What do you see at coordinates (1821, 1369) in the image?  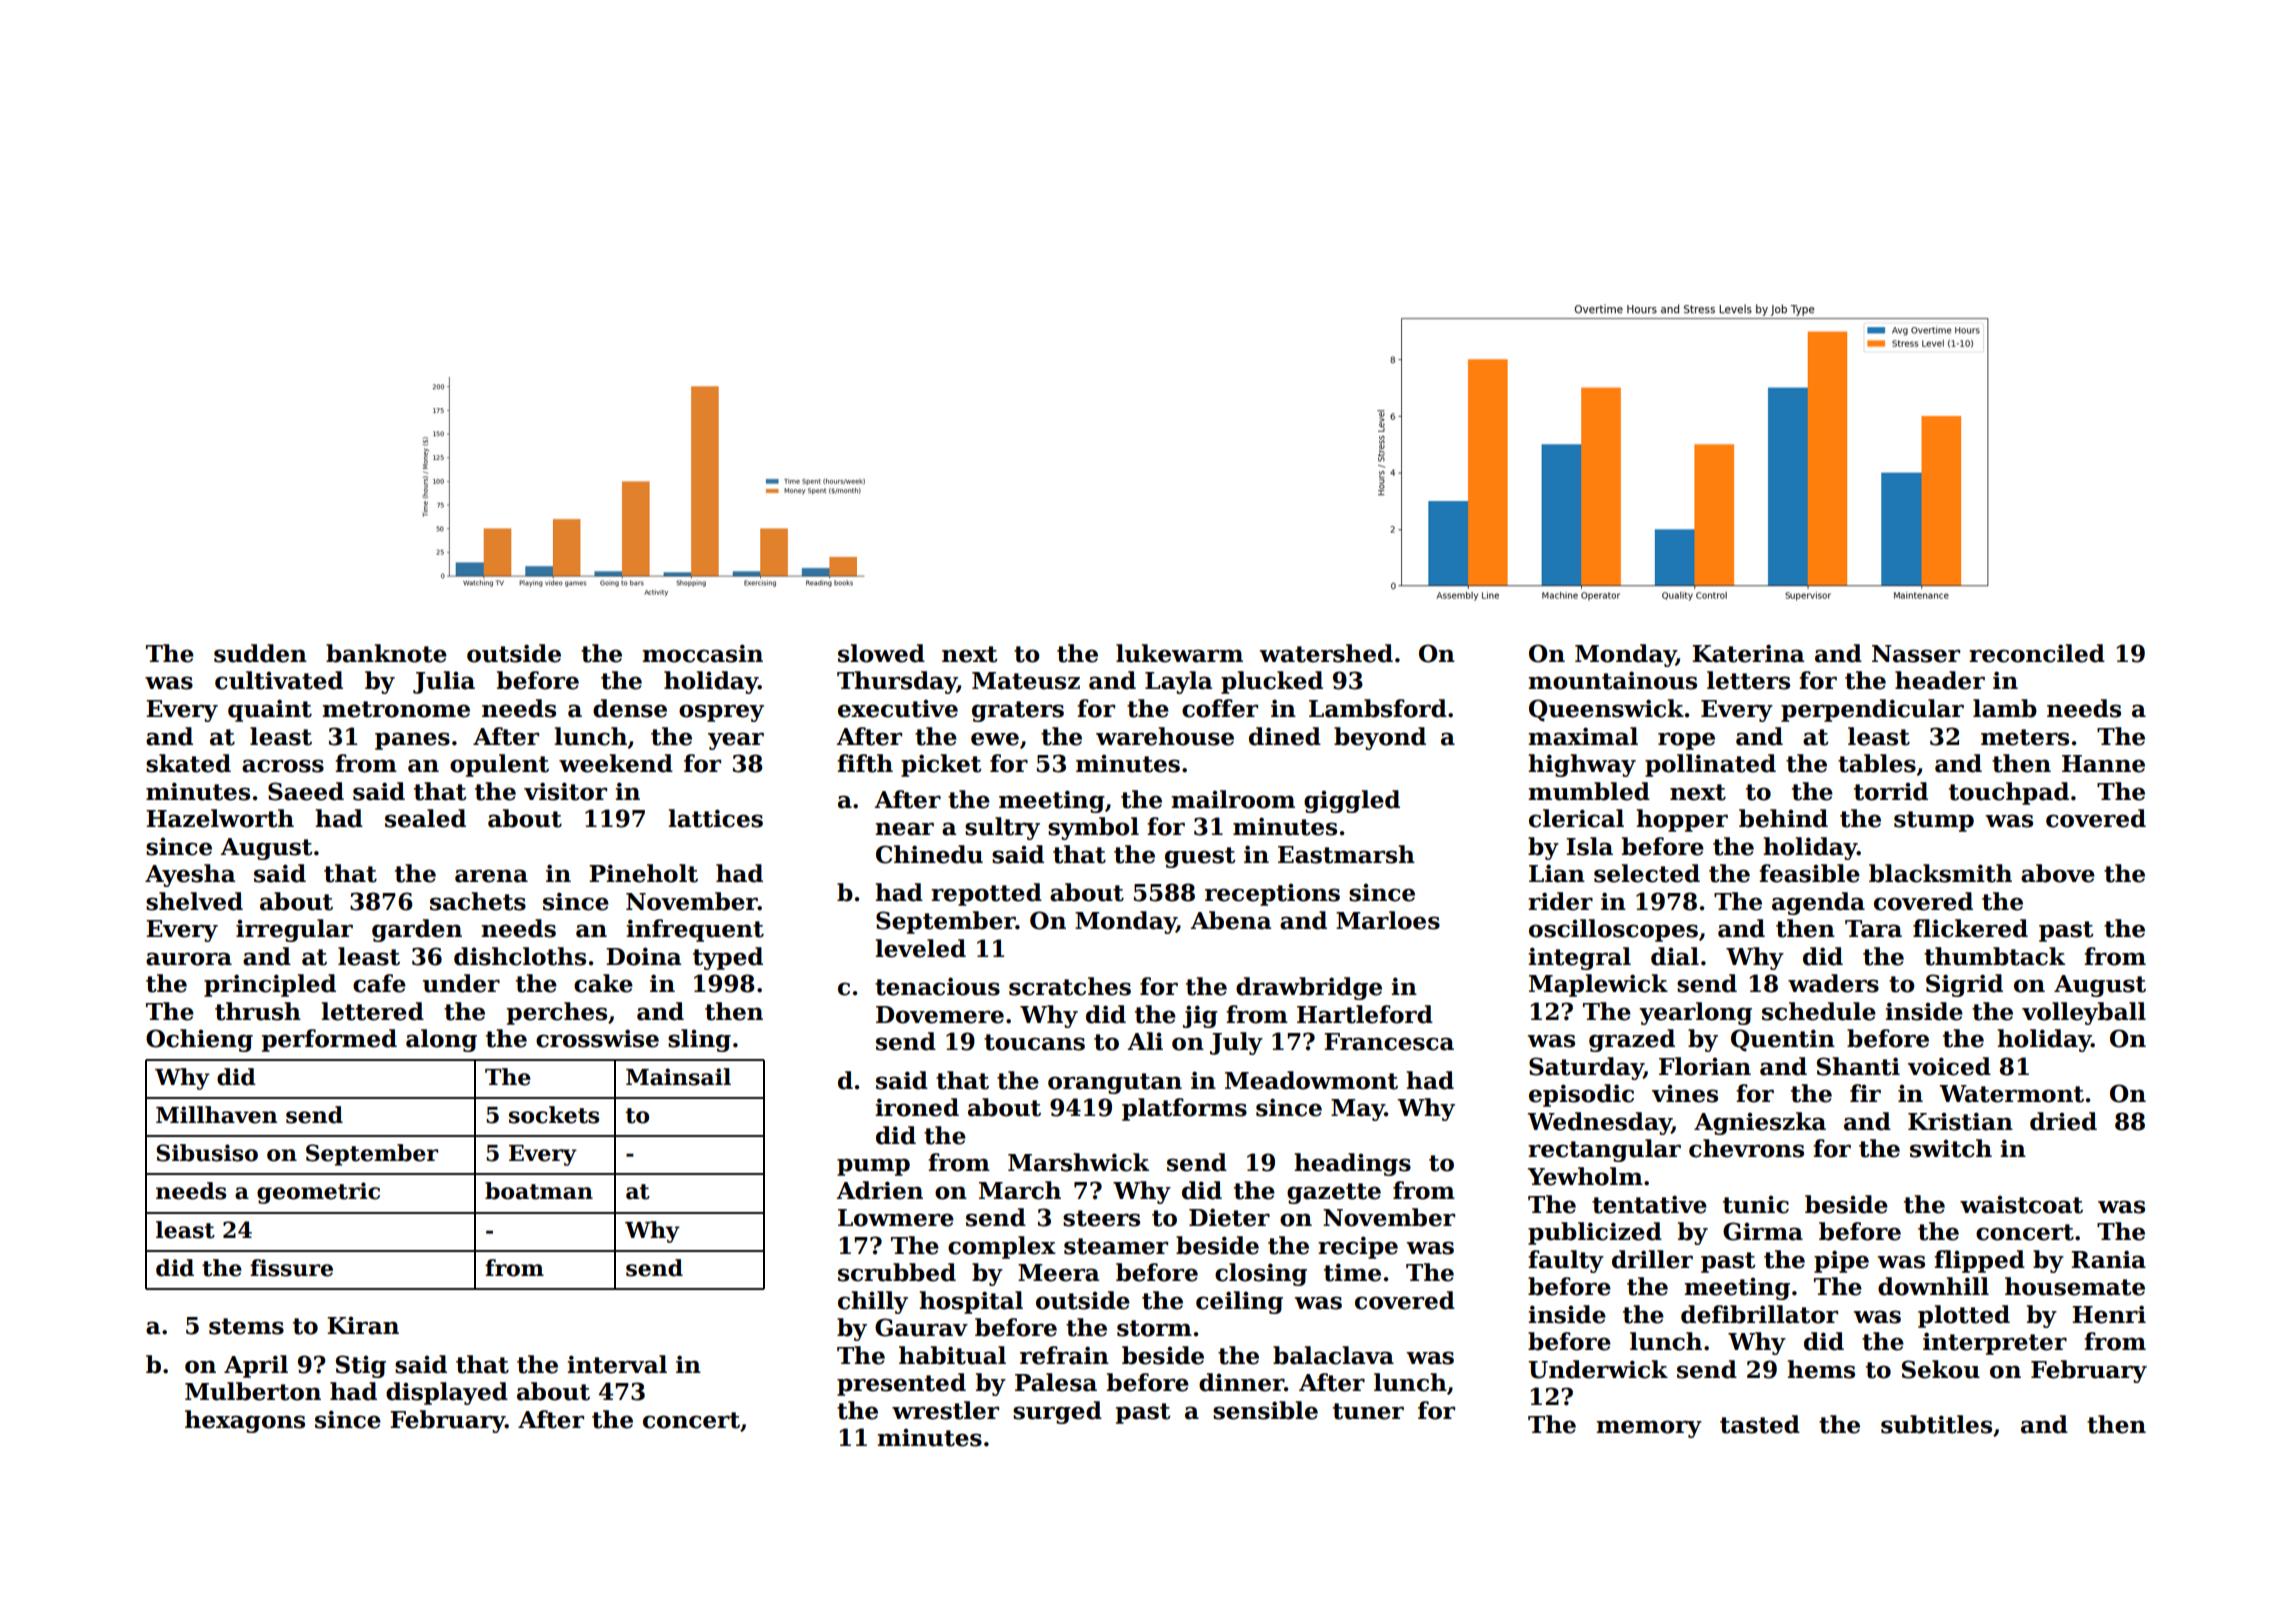 I see `hems` at bounding box center [1821, 1369].
